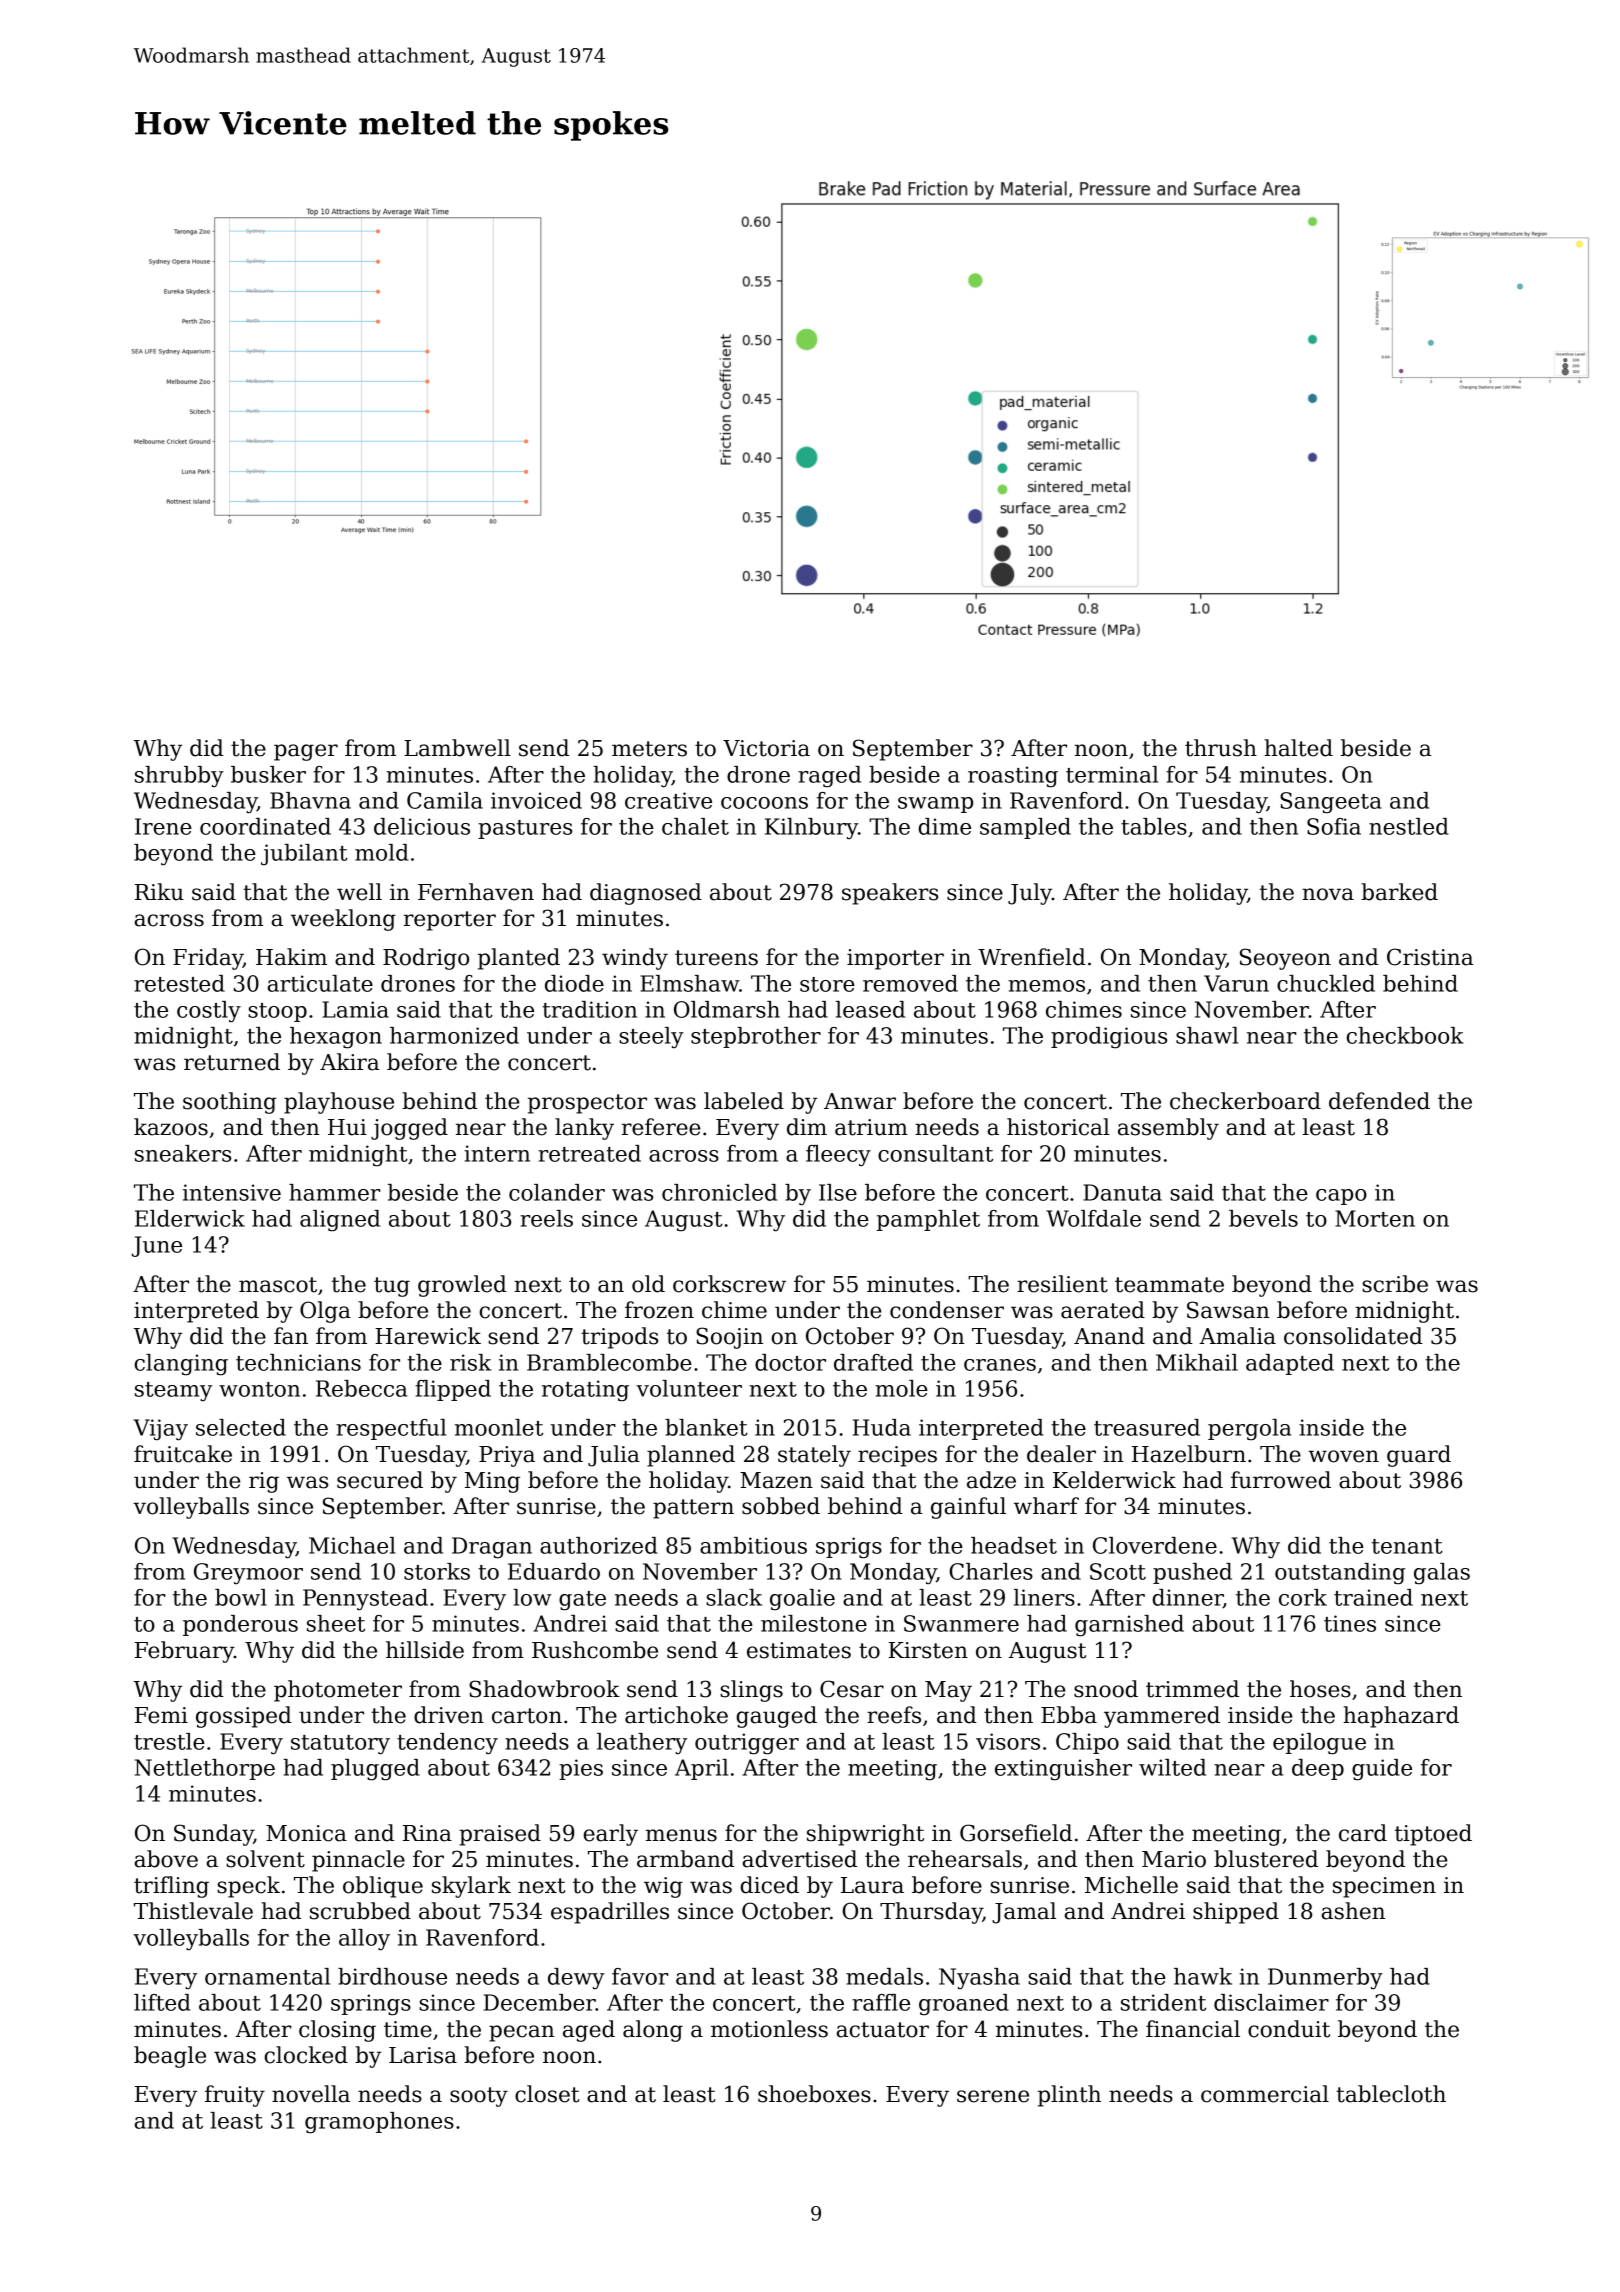 The height and width of the screenshot is (2292, 1620). I want to click on estimates, so click(799, 1650).
